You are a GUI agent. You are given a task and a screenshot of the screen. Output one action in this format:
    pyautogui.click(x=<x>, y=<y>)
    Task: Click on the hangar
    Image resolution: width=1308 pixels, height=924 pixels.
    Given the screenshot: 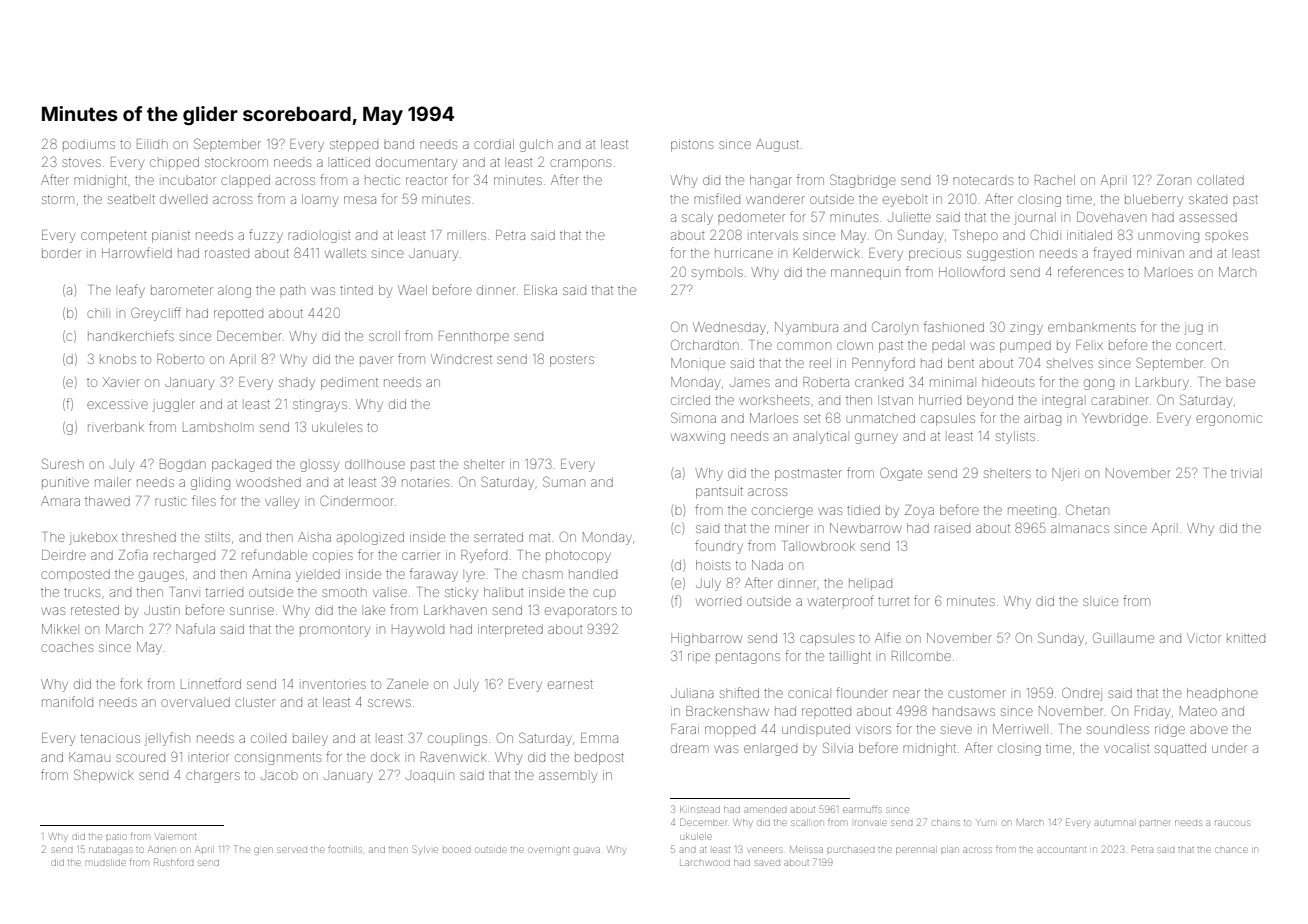 What is the action you would take?
    pyautogui.click(x=771, y=181)
